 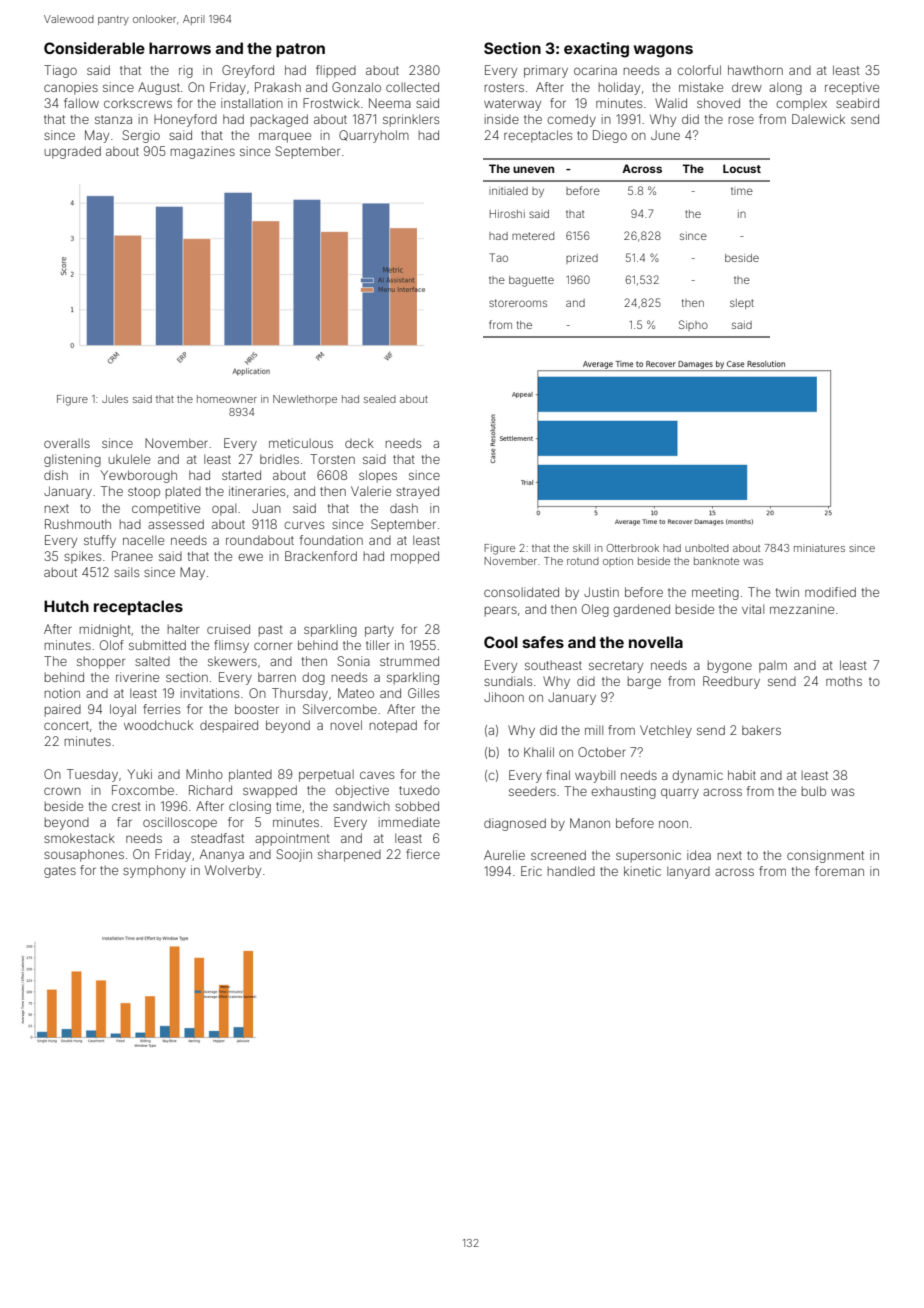 What do you see at coordinates (742, 168) in the document?
I see `Locust` at bounding box center [742, 168].
